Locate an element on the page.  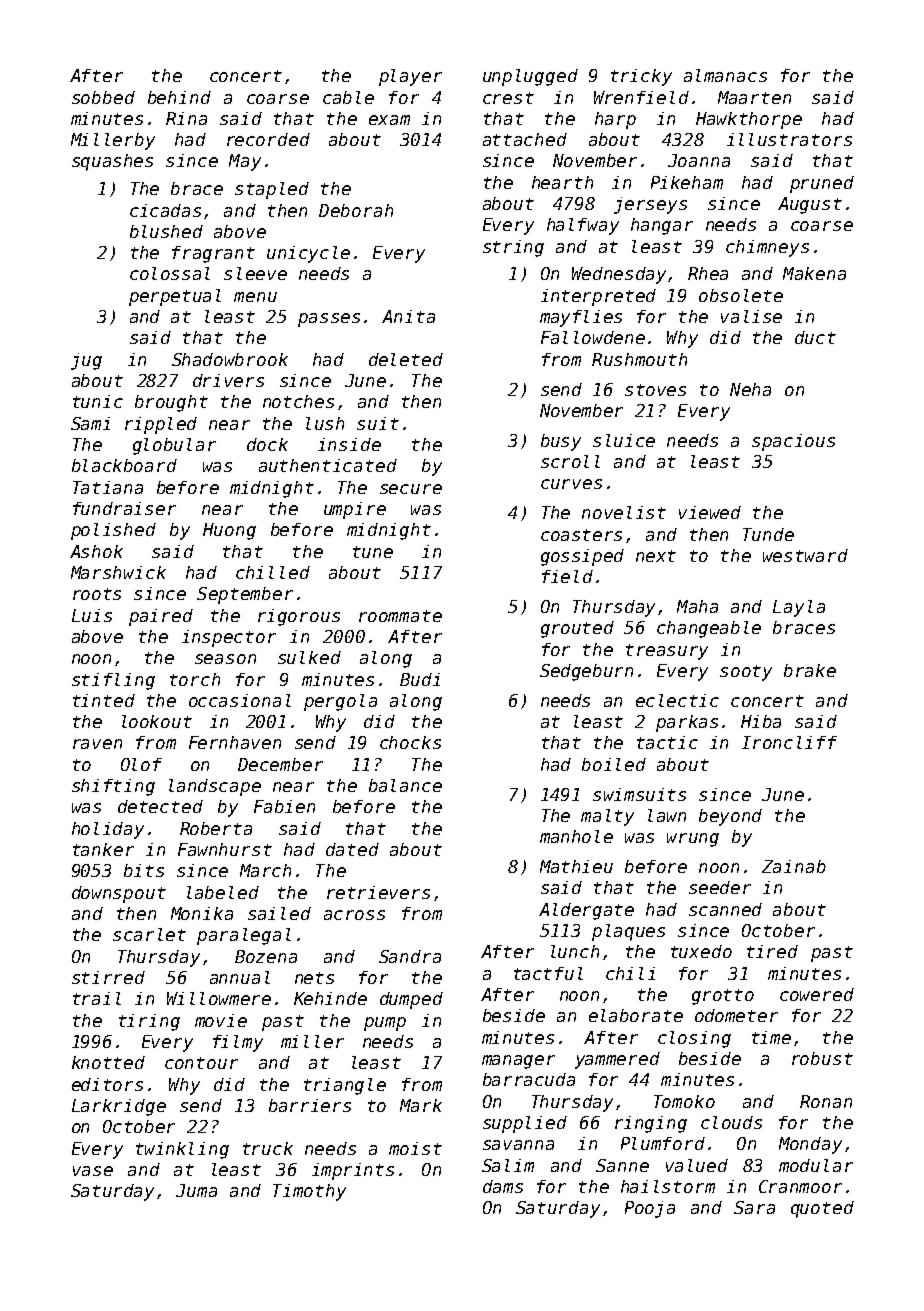
sobbed is located at coordinates (103, 97).
